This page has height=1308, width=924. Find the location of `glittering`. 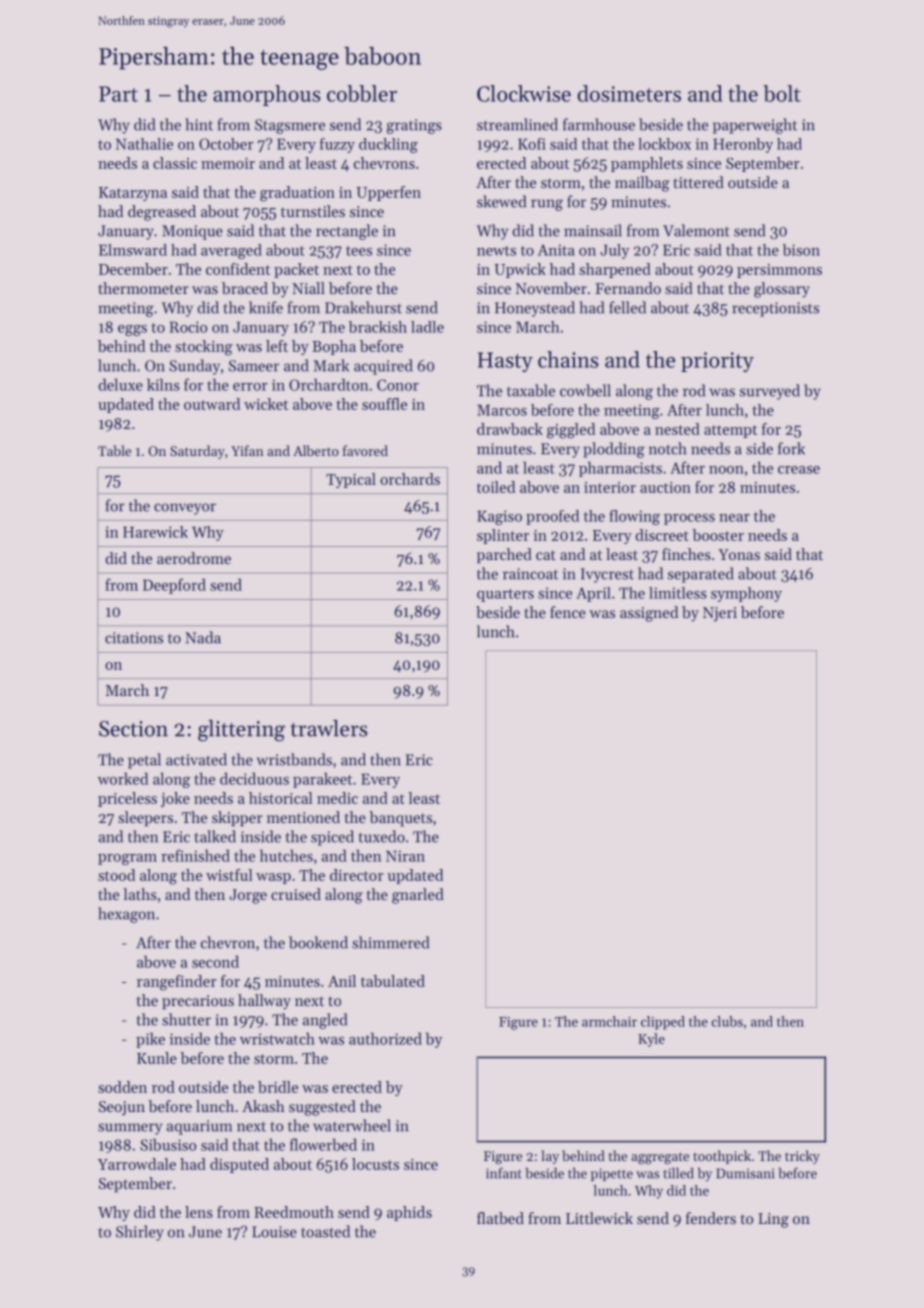

glittering is located at coordinates (241, 731).
